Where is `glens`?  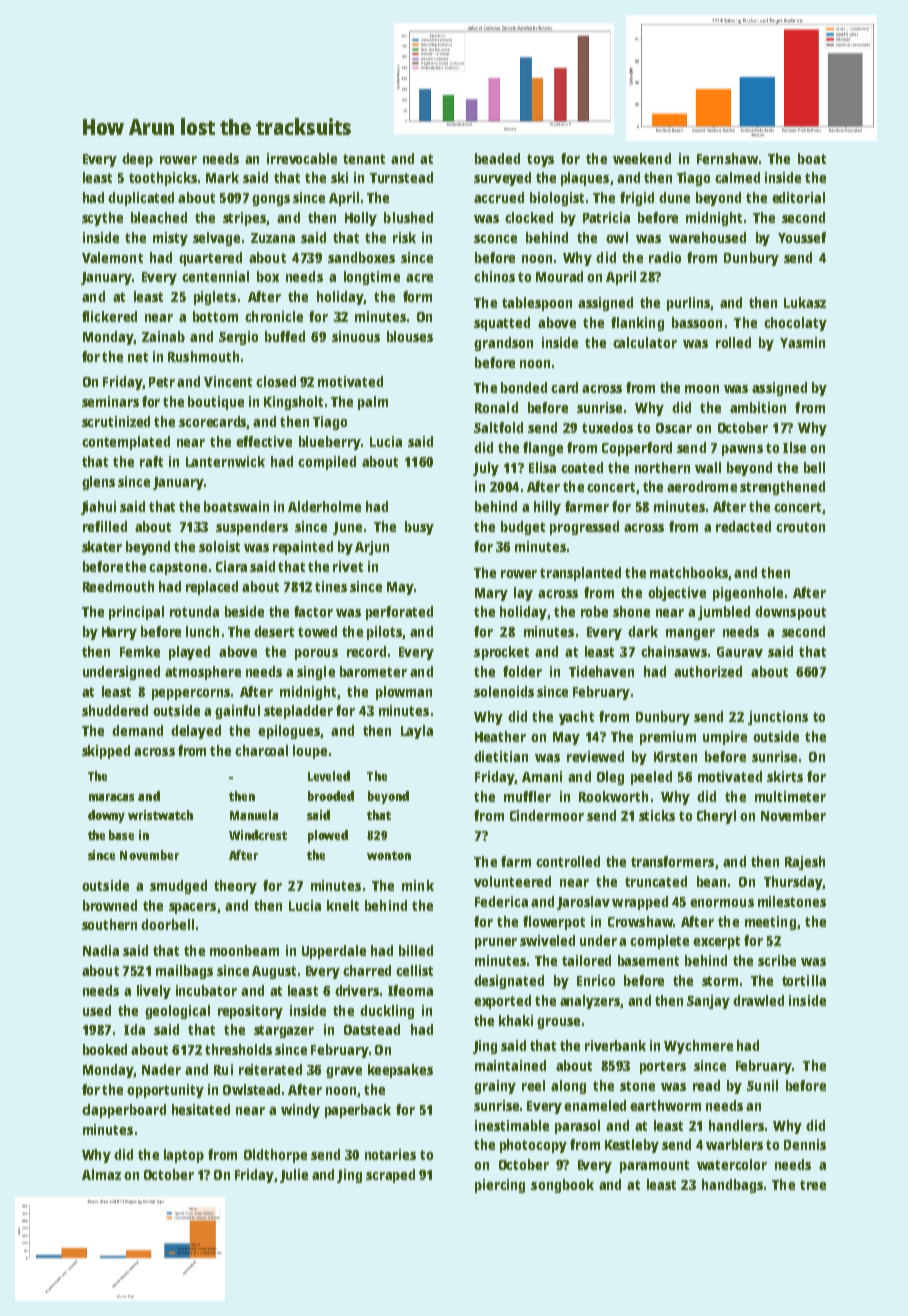
glens is located at coordinates (98, 483).
